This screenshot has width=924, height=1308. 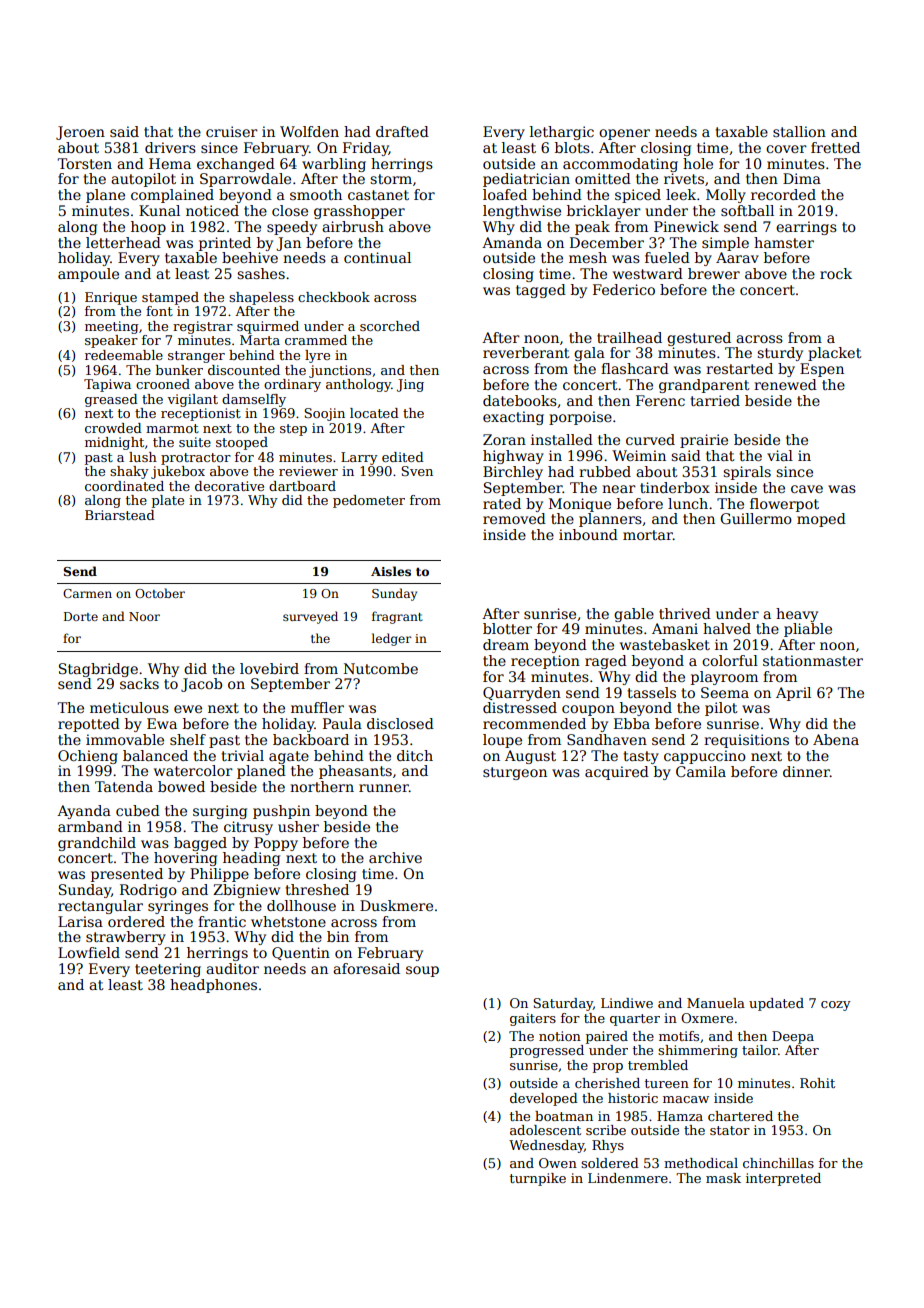 I want to click on interpreted, so click(x=783, y=1179).
